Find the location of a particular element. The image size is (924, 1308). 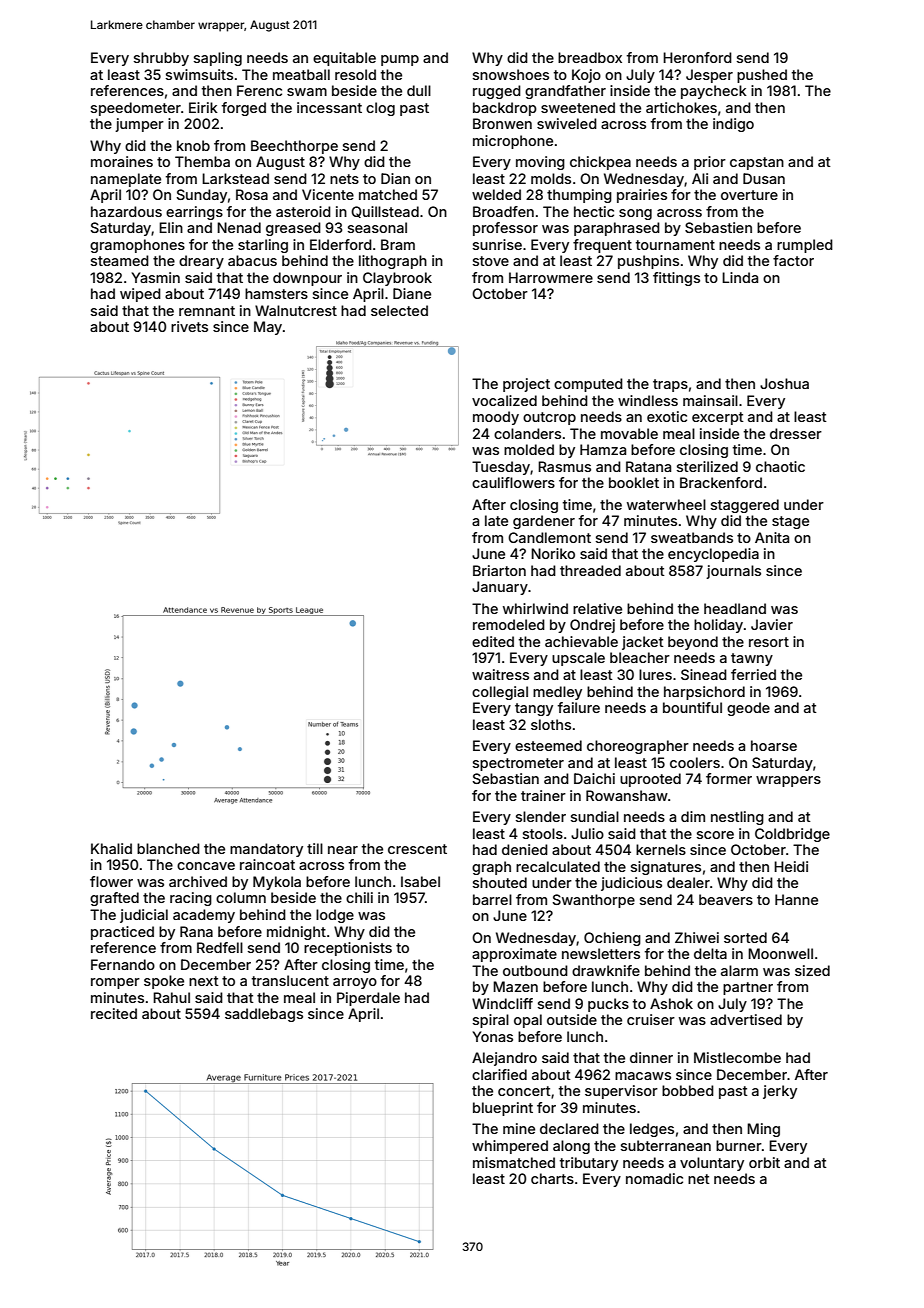

rivets is located at coordinates (189, 326).
